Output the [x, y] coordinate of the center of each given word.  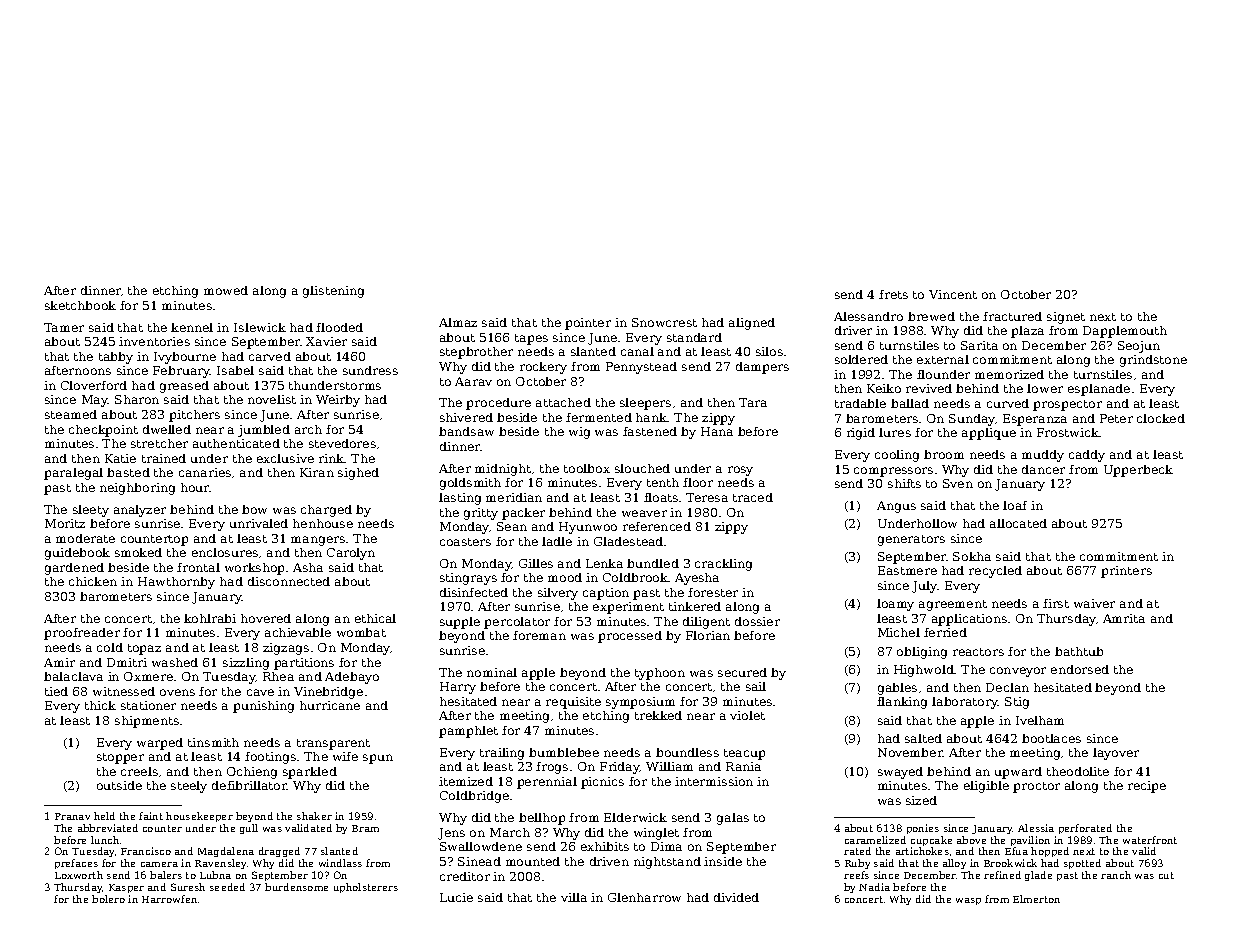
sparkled [310, 773]
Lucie [456, 897]
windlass [340, 863]
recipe [1147, 787]
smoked [138, 552]
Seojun [1139, 347]
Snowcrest [664, 322]
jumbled [264, 431]
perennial [547, 783]
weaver [644, 513]
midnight [503, 470]
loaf [1015, 505]
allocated [1018, 523]
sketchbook [80, 305]
